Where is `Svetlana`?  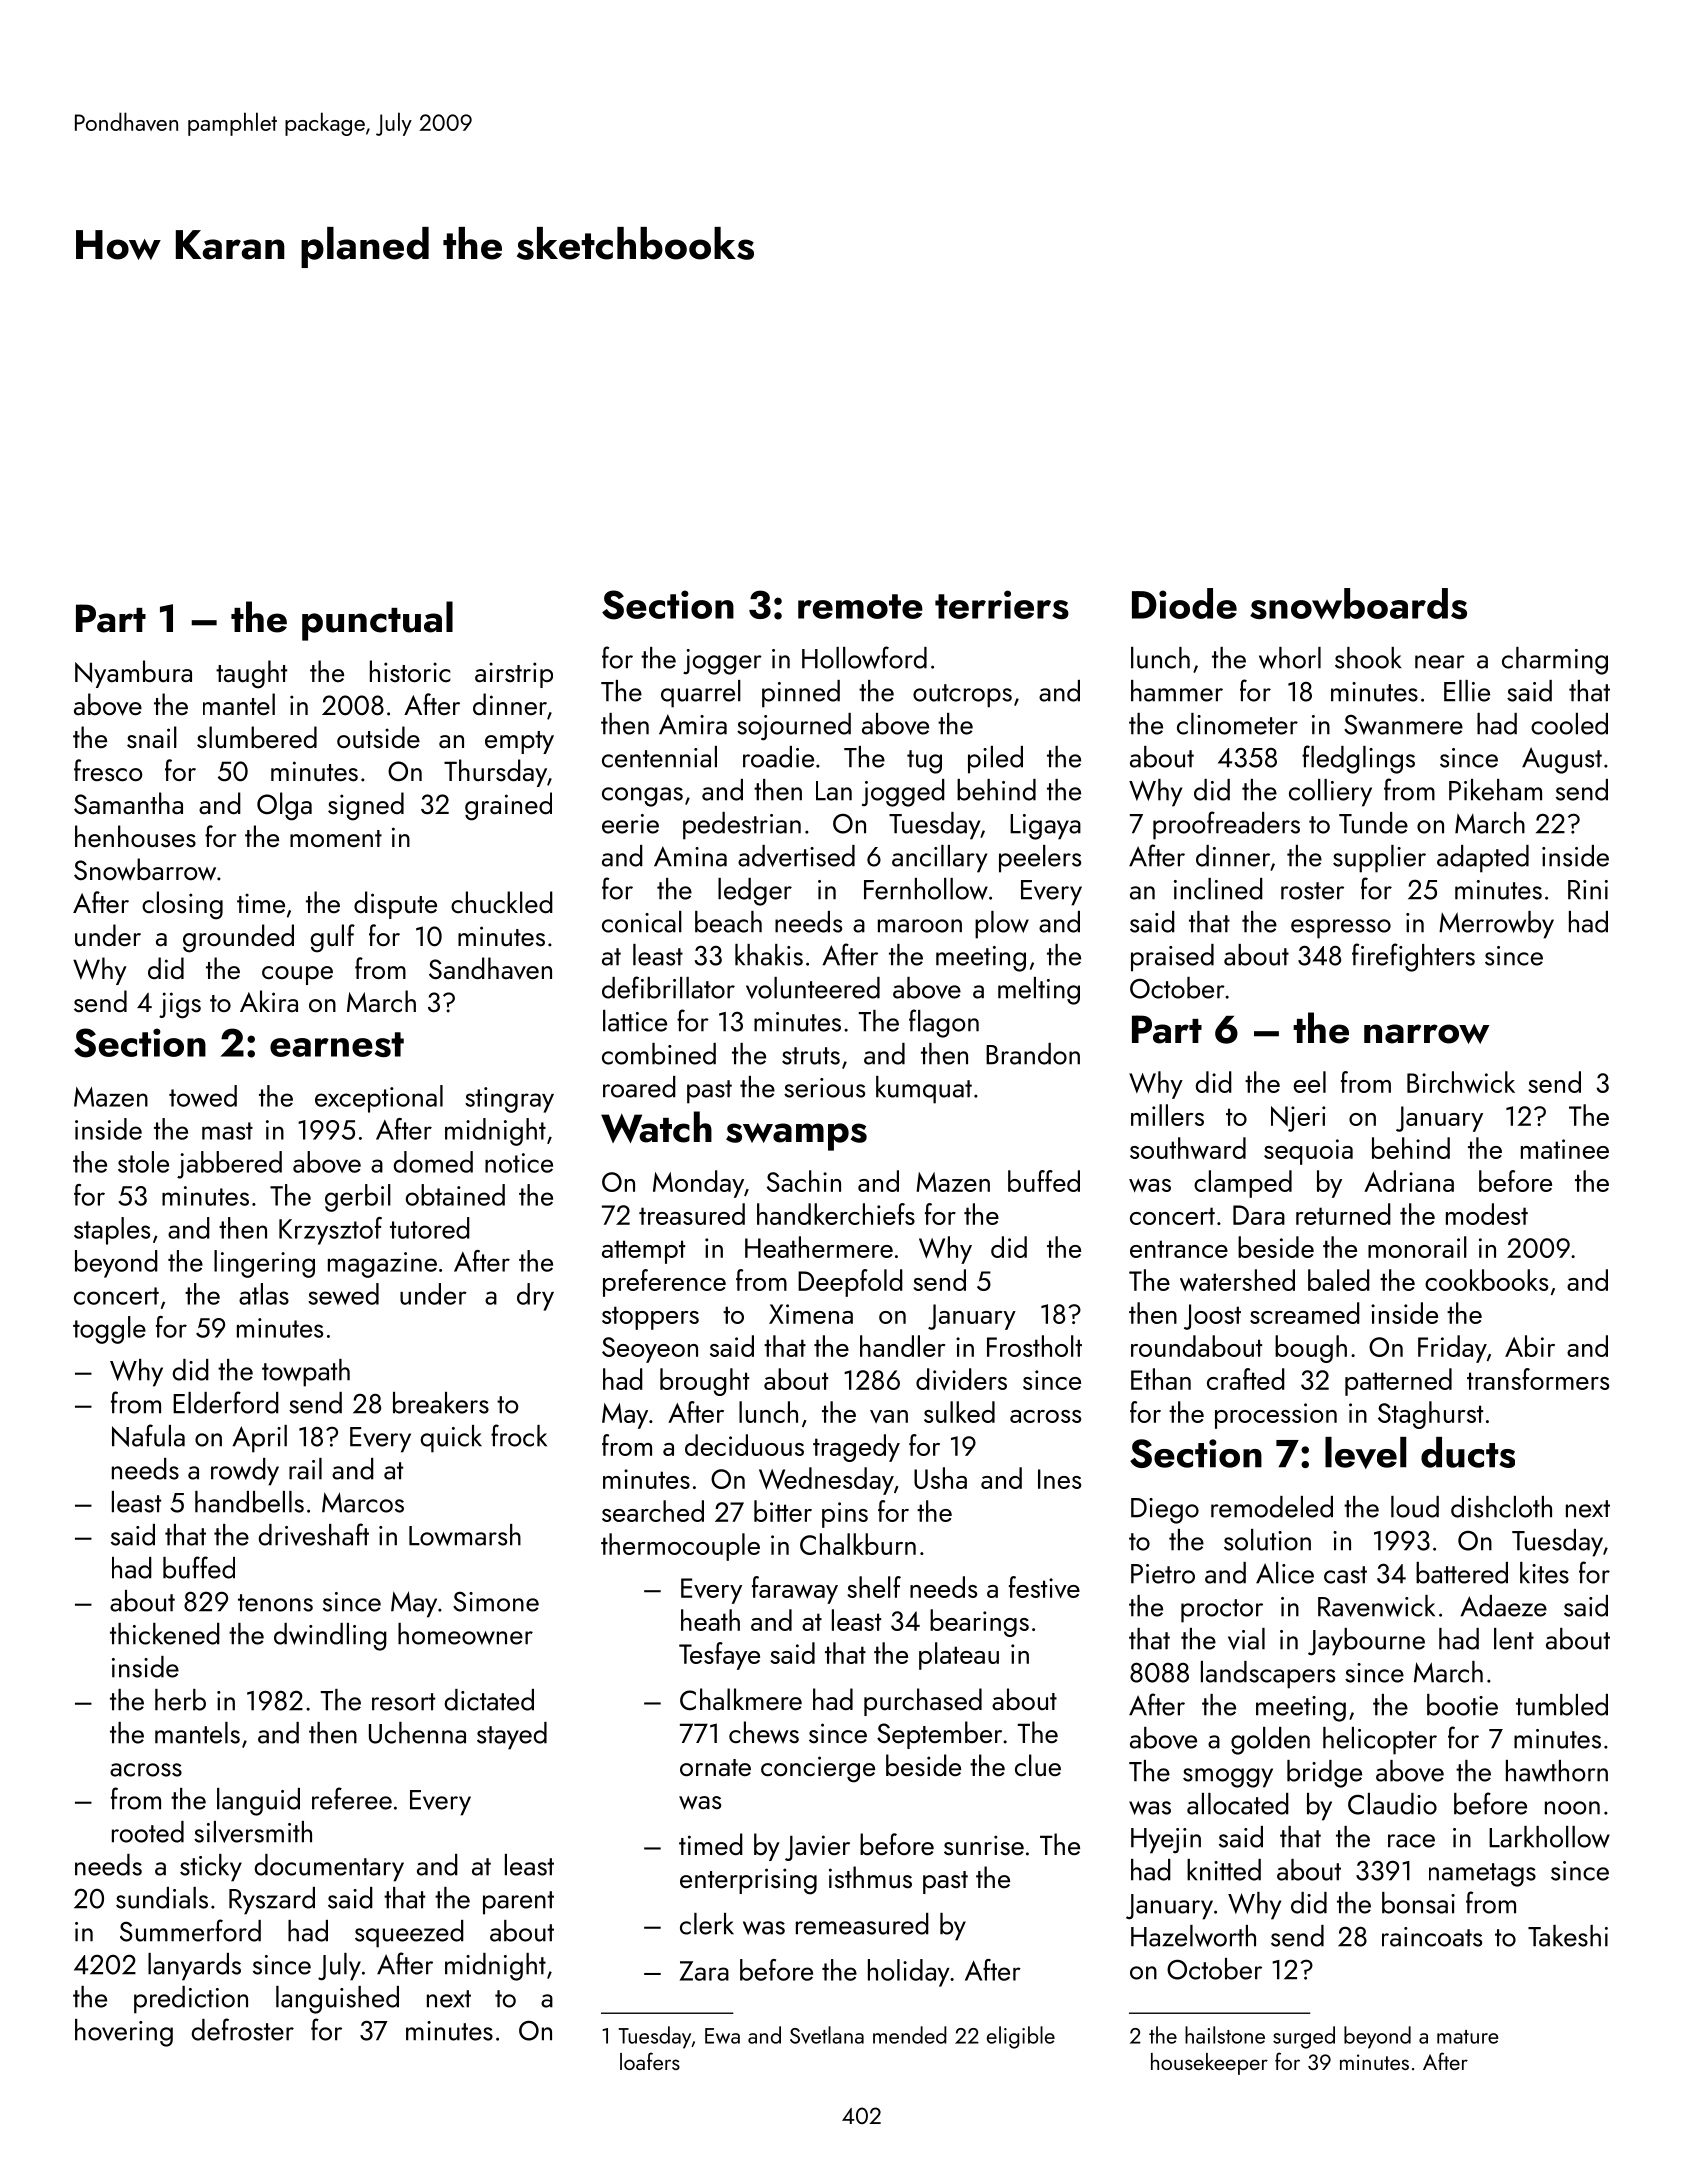 Svetlana is located at coordinates (827, 2035).
